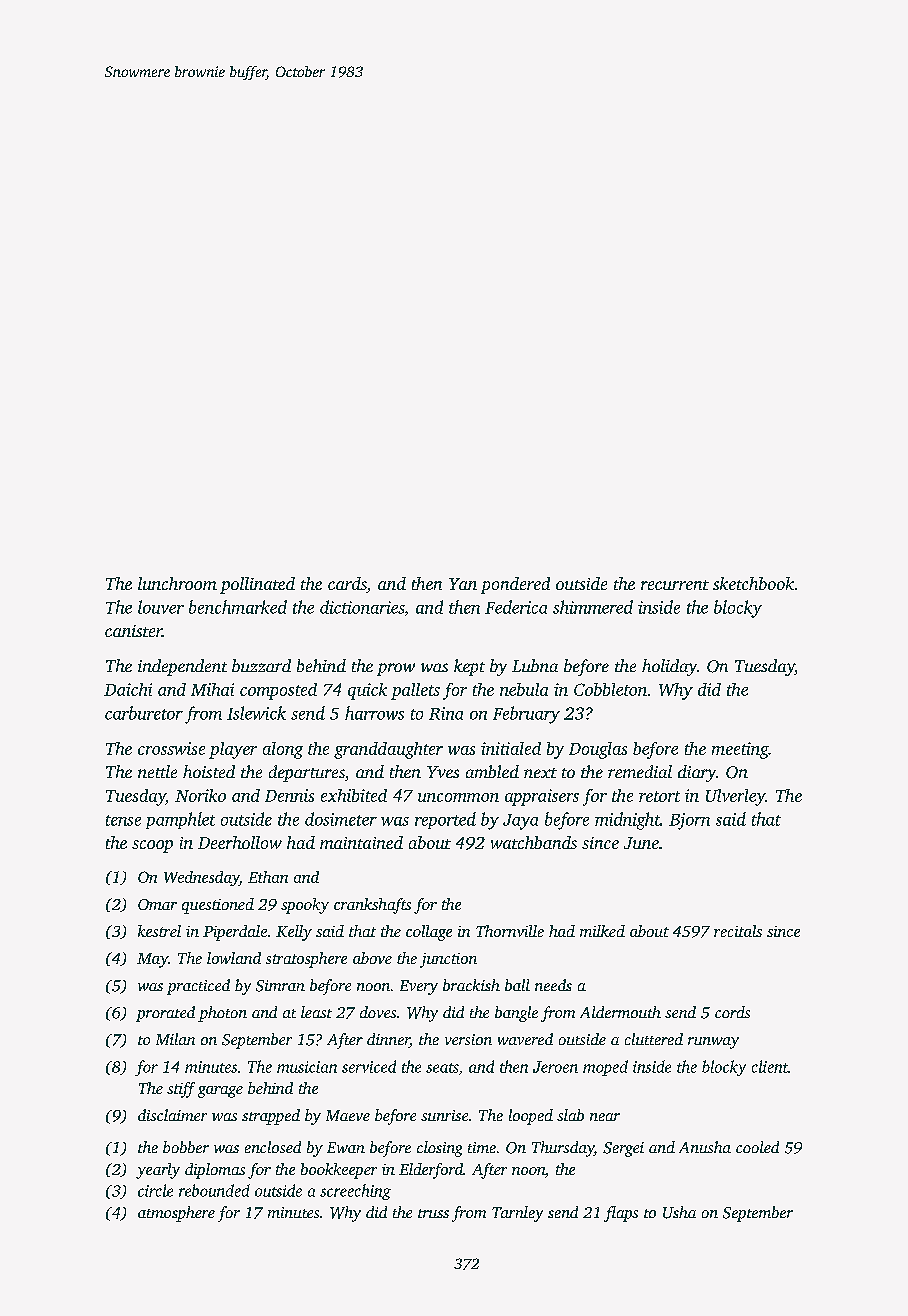 Image resolution: width=908 pixels, height=1316 pixels. Describe the element at coordinates (181, 1090) in the image. I see `stiff` at that location.
